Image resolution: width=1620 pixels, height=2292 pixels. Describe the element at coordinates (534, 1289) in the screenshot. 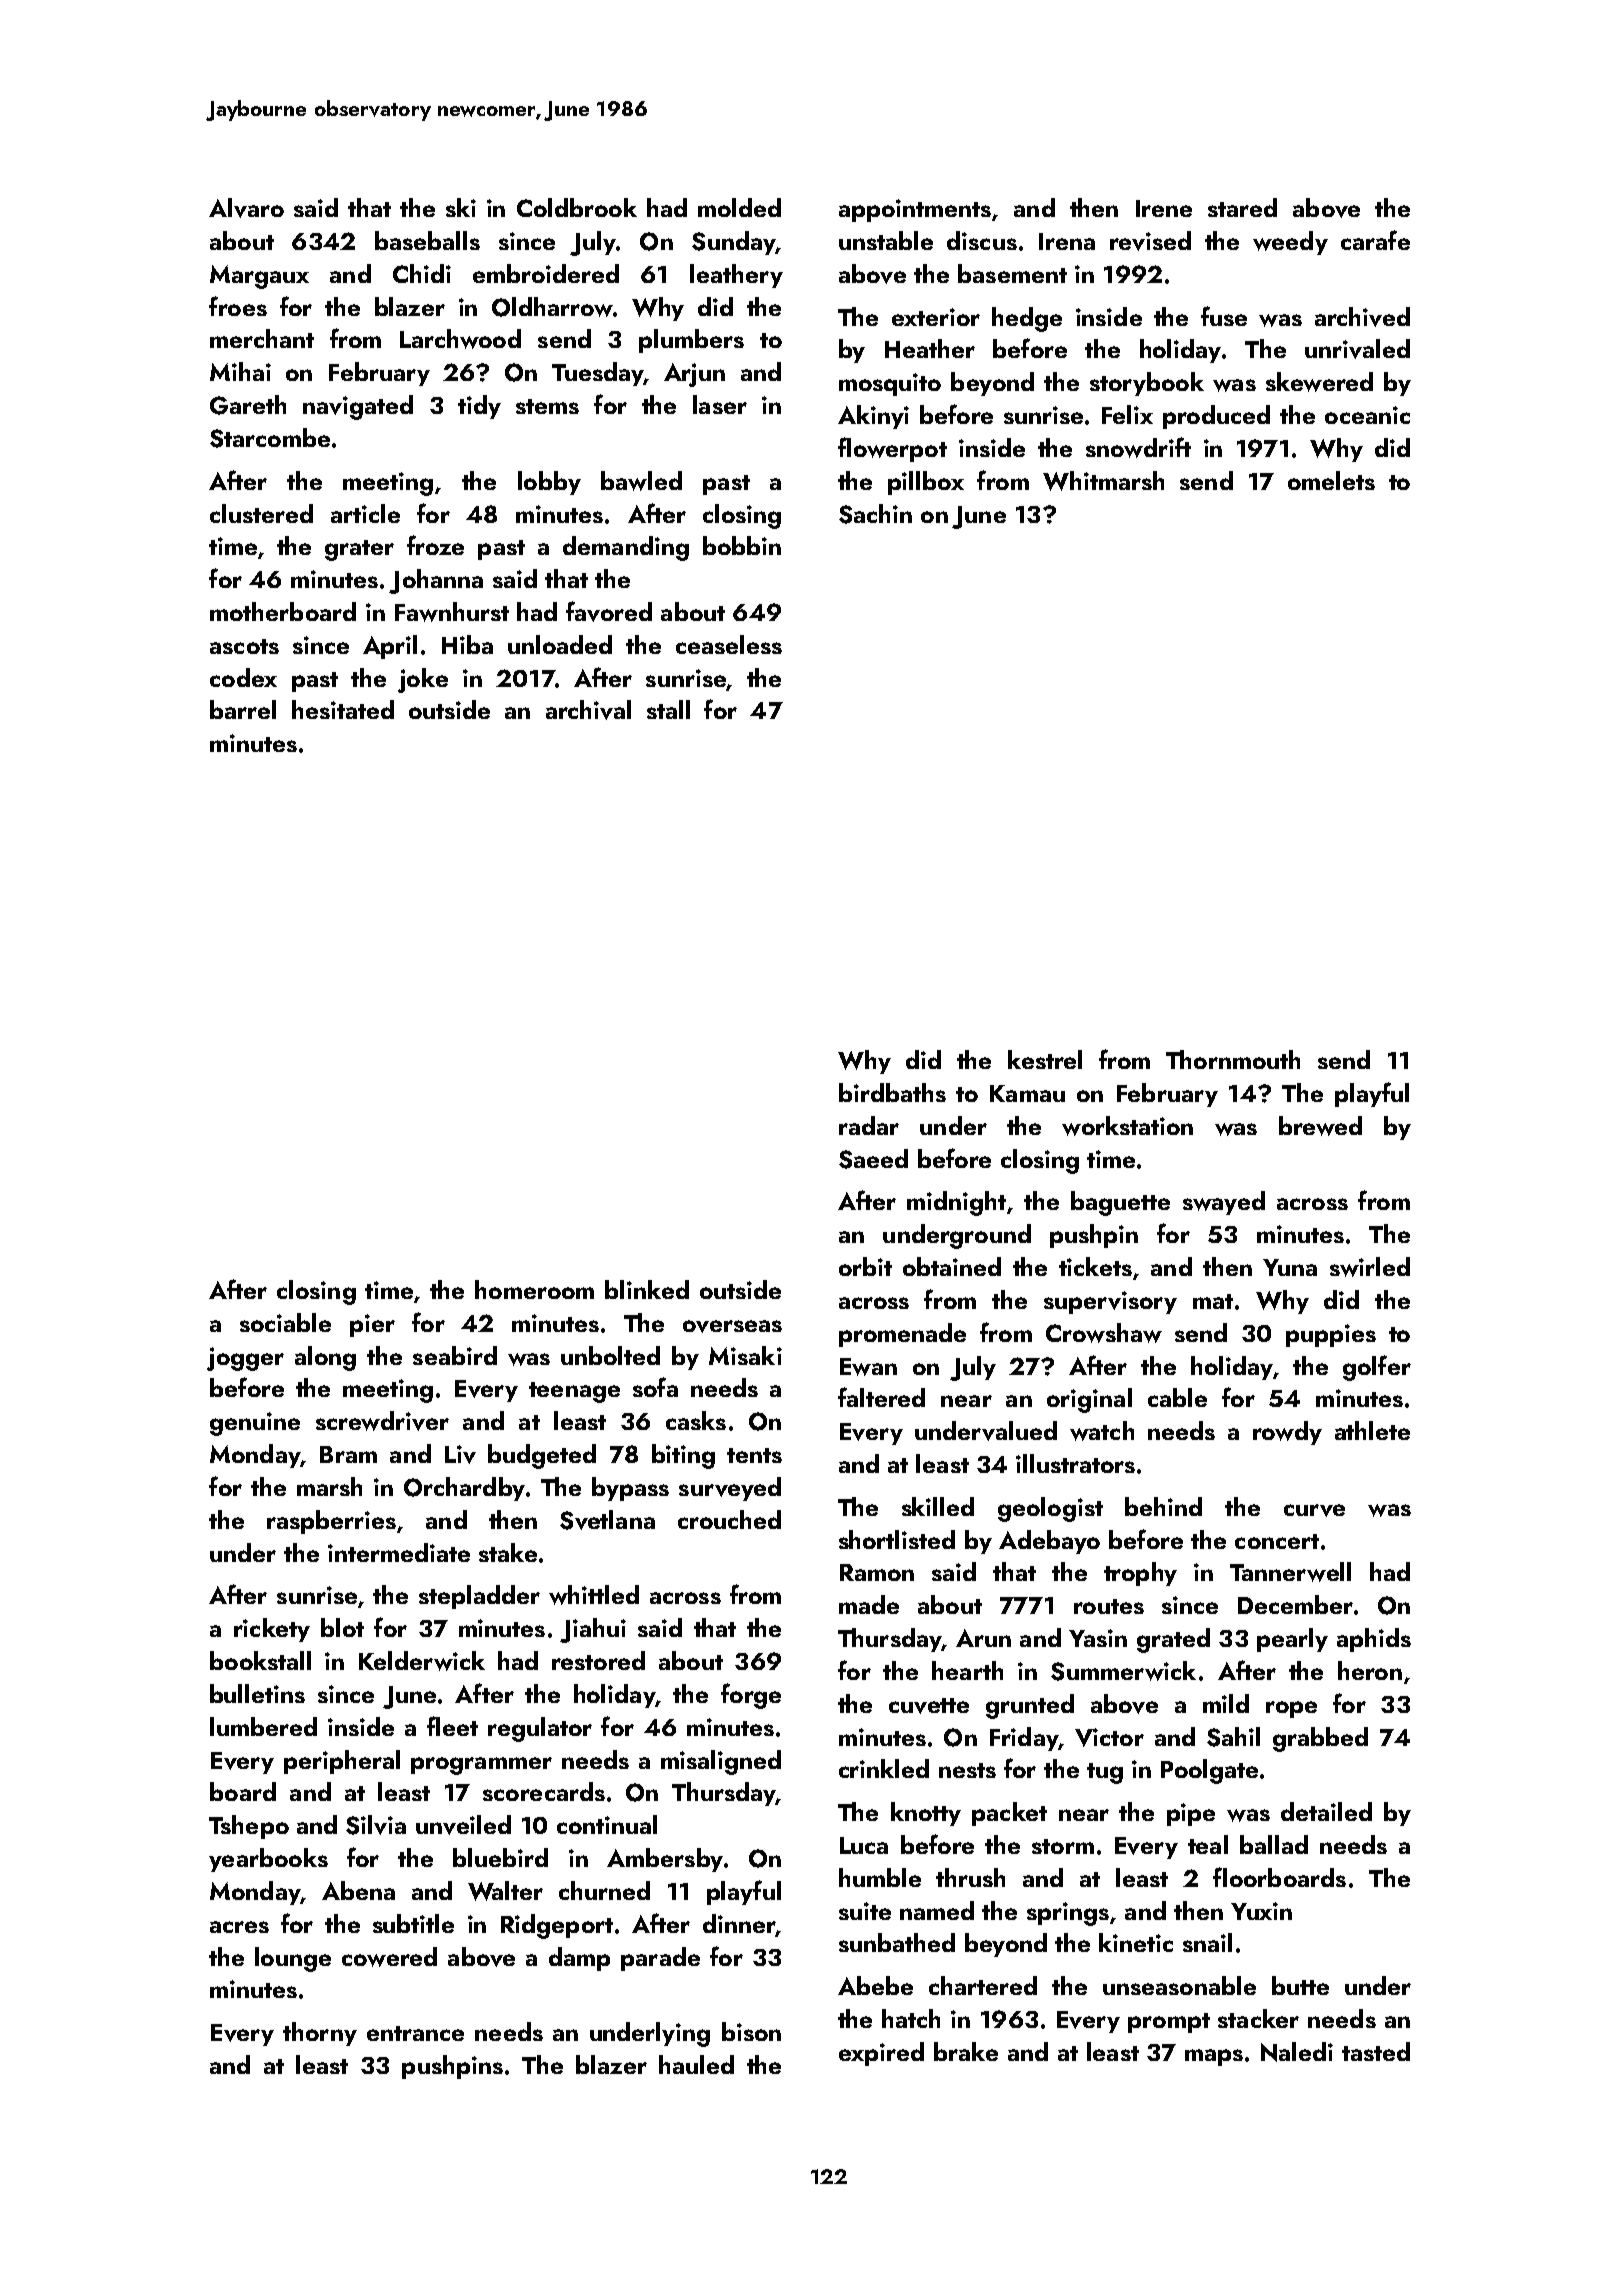

I see `homeroom` at that location.
